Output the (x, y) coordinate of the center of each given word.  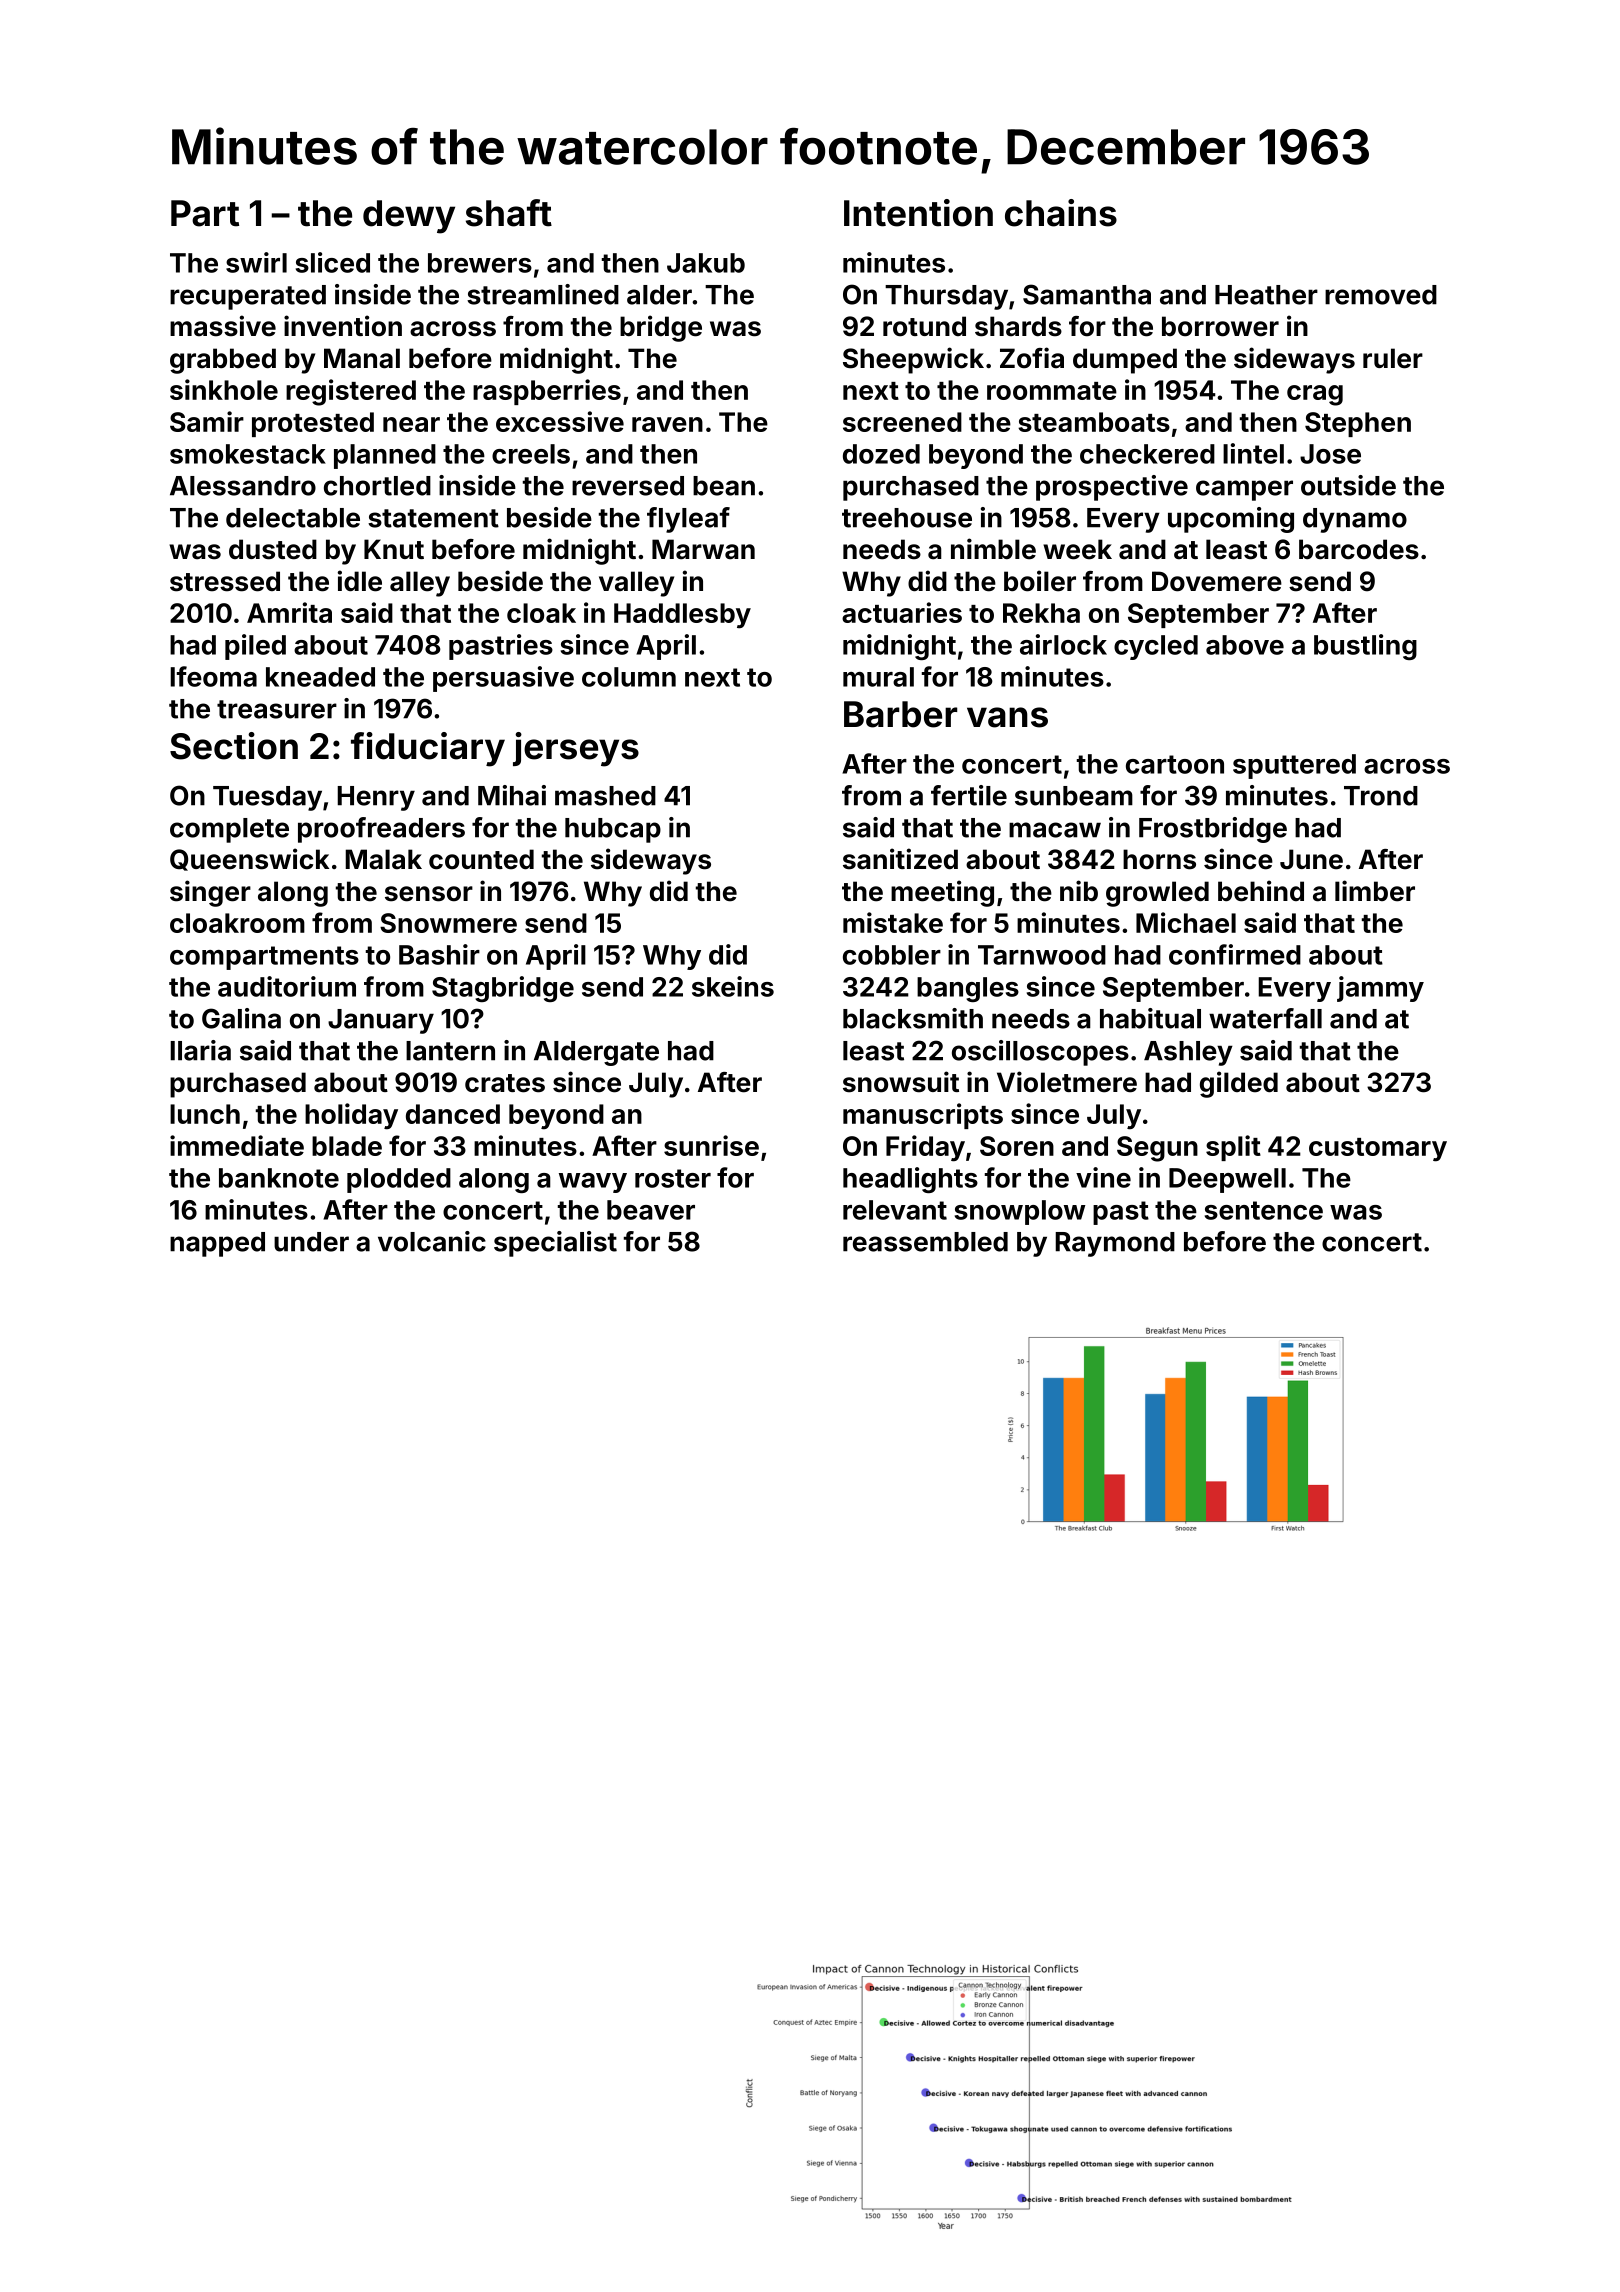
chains (1061, 213)
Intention (918, 213)
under (311, 1242)
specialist (555, 1244)
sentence (1264, 1210)
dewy (409, 217)
